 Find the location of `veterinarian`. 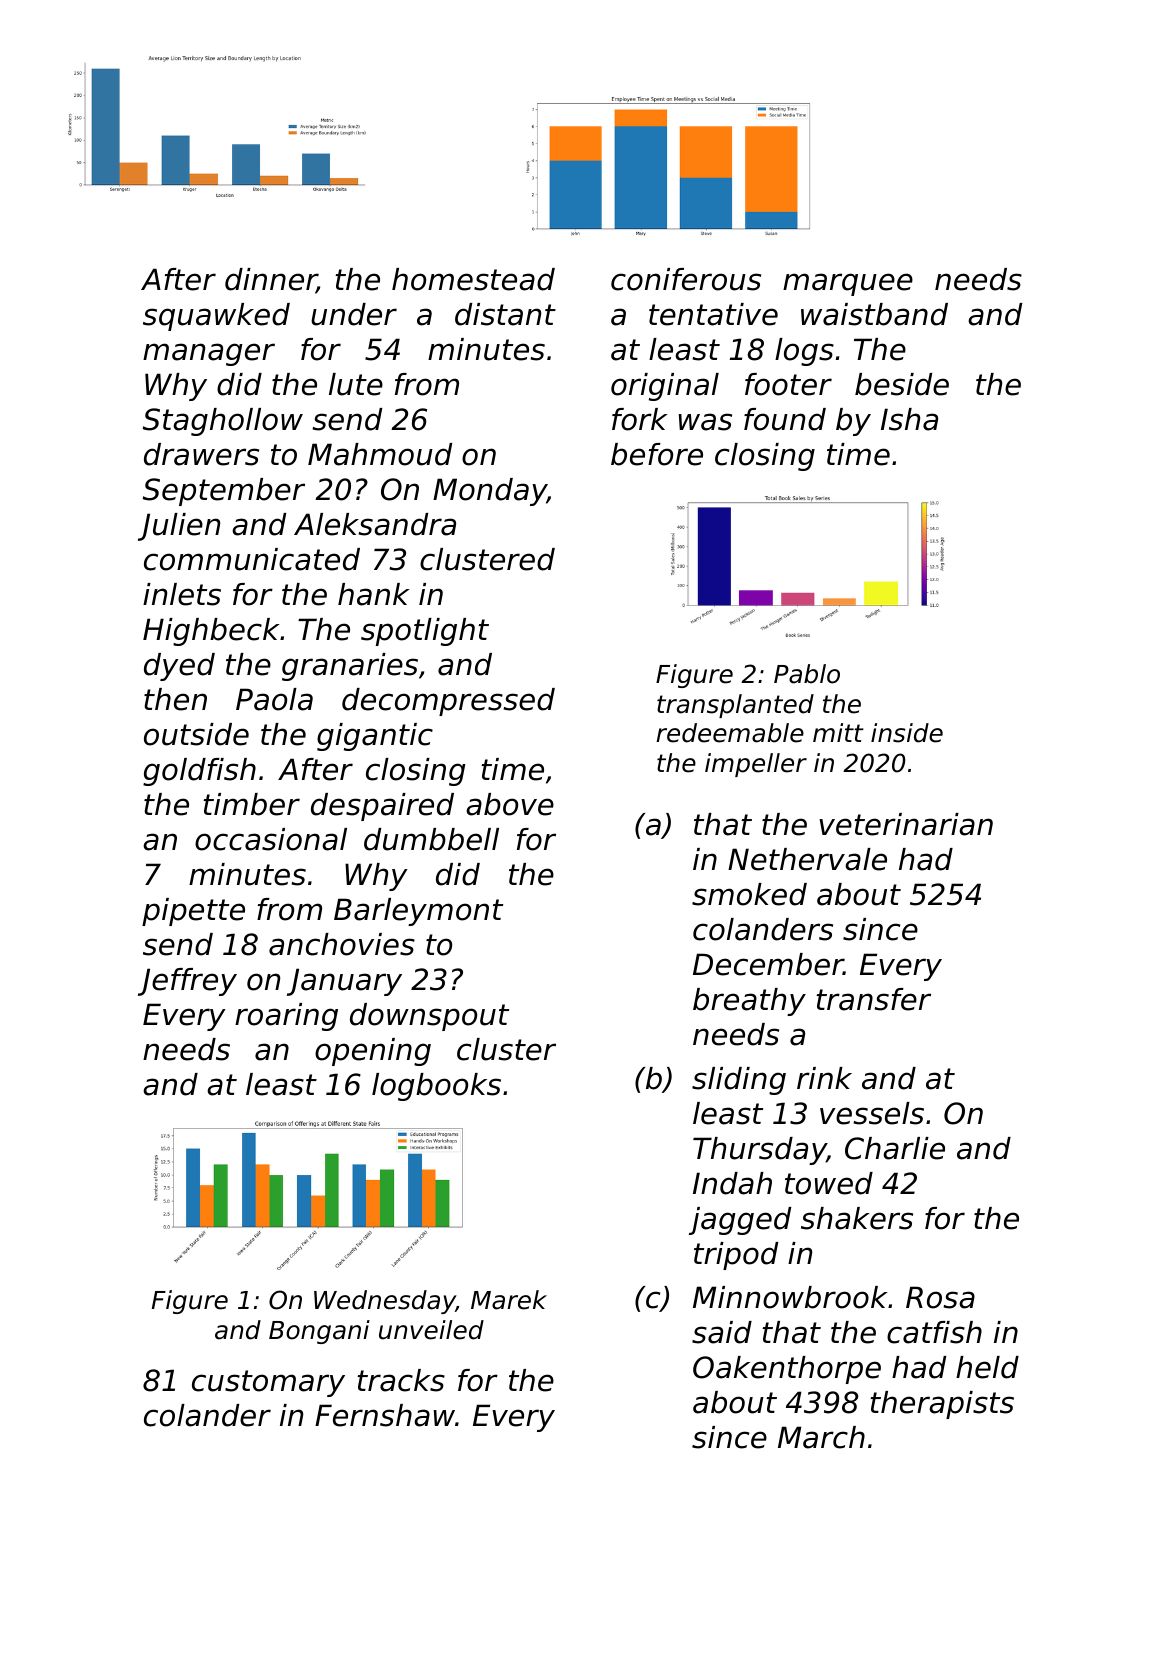

veterinarian is located at coordinates (906, 824).
